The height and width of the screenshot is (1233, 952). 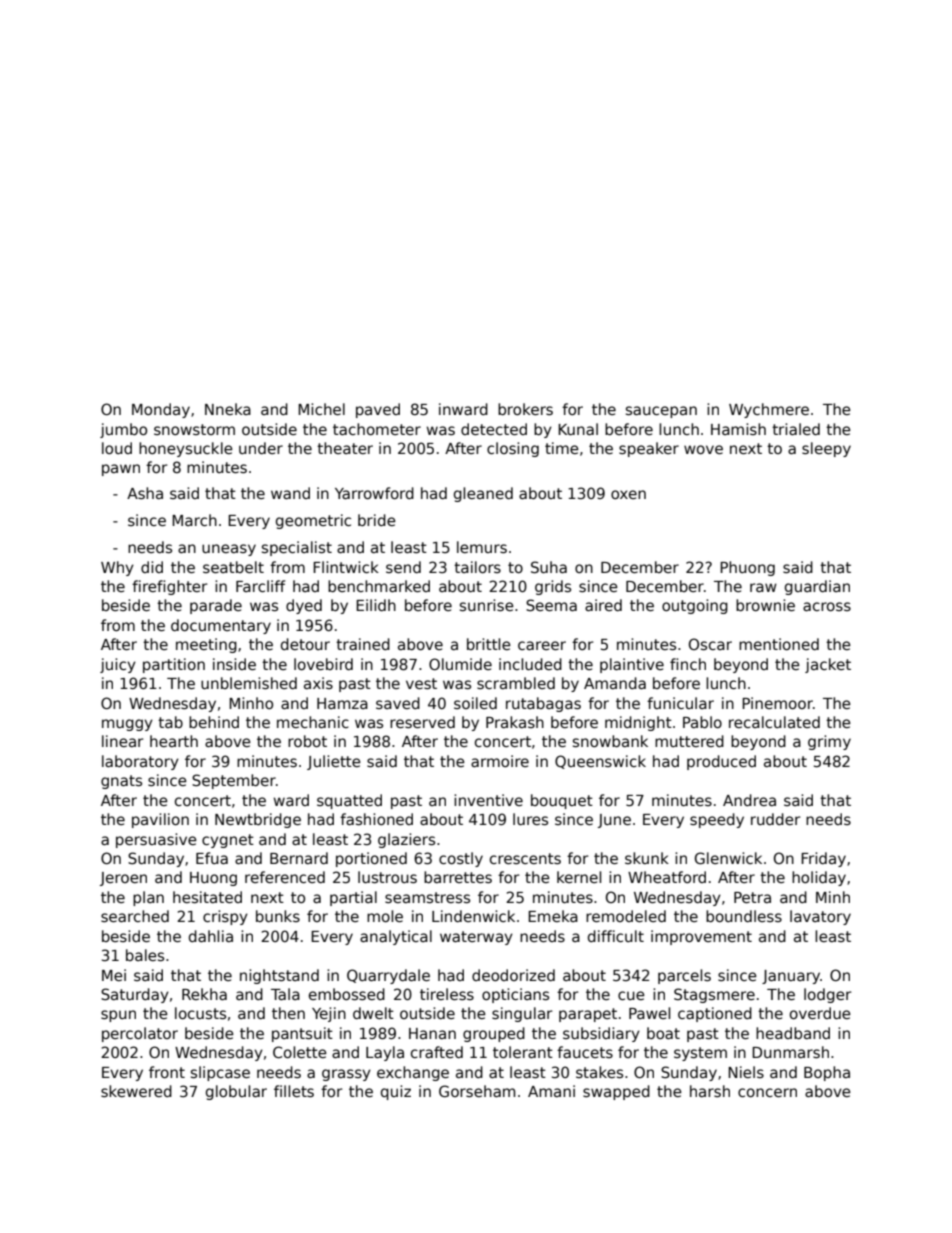 I want to click on skewered, so click(x=136, y=1091).
